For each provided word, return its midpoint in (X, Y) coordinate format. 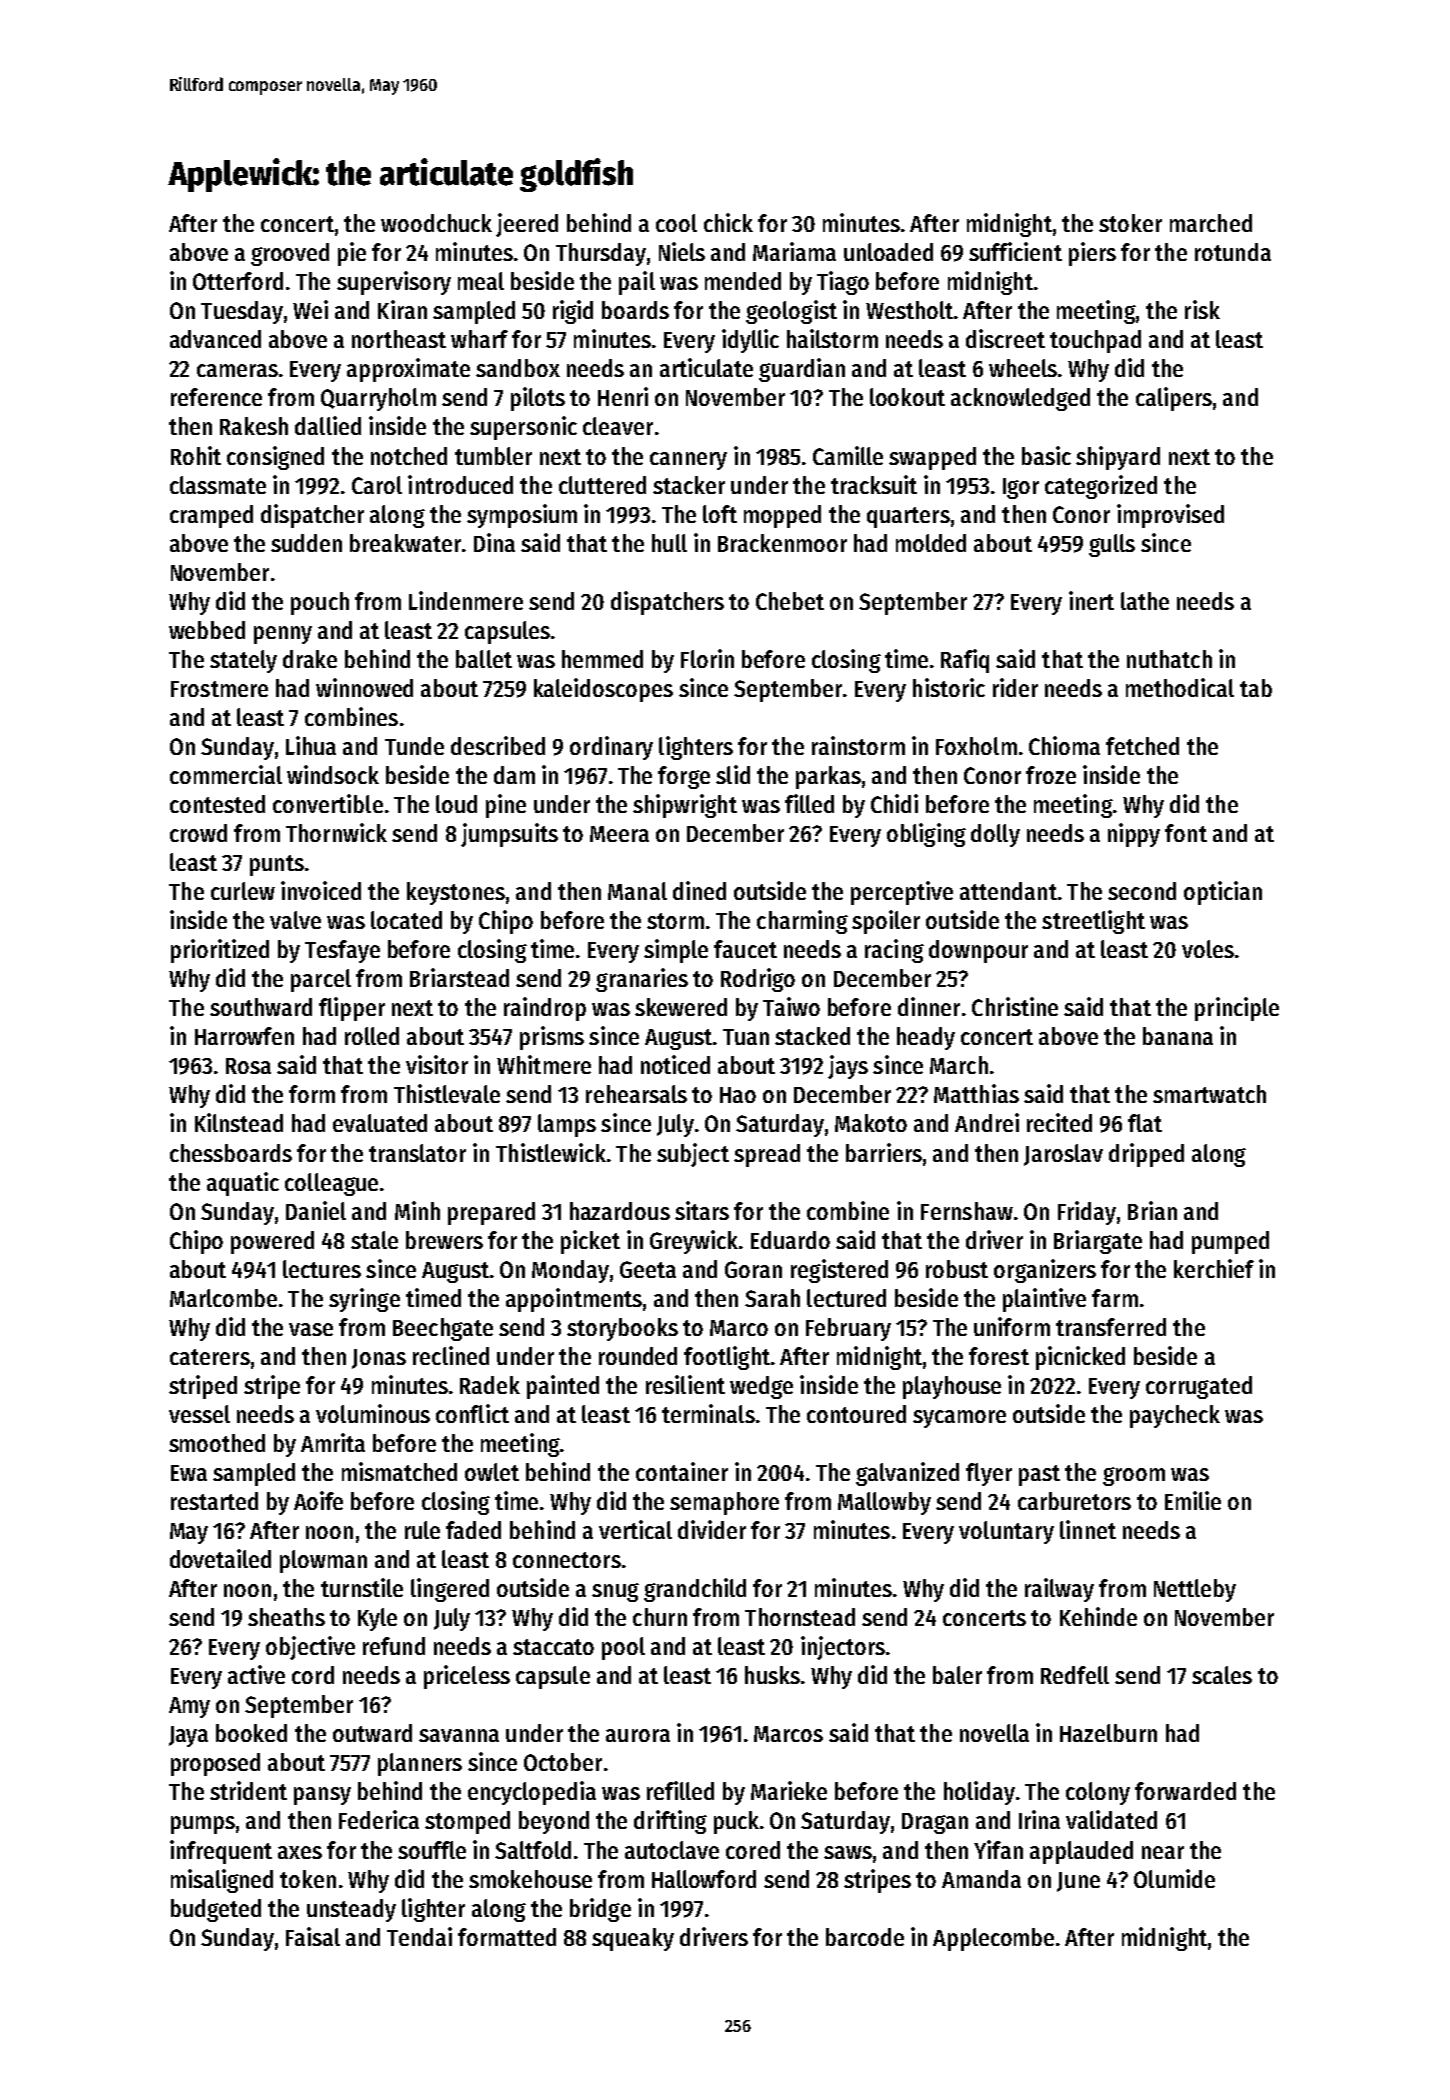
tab (1256, 688)
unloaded (888, 252)
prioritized (220, 951)
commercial (226, 774)
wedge (761, 1387)
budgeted (216, 1910)
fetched (1142, 746)
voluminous (373, 1413)
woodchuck (436, 223)
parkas (828, 777)
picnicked (1080, 1358)
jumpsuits (509, 835)
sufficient (1015, 251)
